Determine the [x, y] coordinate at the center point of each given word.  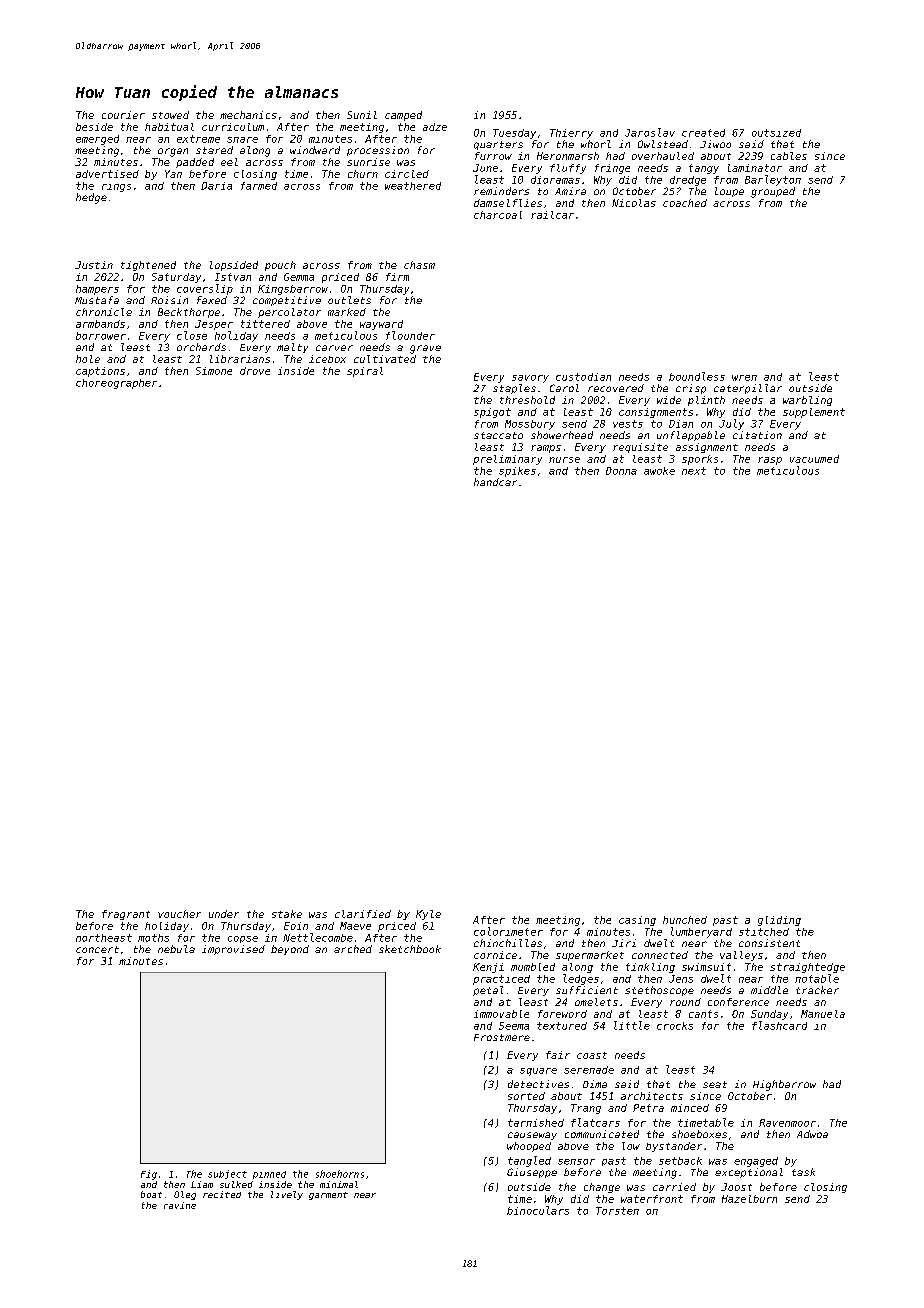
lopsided [234, 266]
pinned [269, 1175]
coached [685, 203]
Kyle [428, 915]
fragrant [126, 915]
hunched [685, 920]
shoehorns [340, 1174]
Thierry [571, 134]
